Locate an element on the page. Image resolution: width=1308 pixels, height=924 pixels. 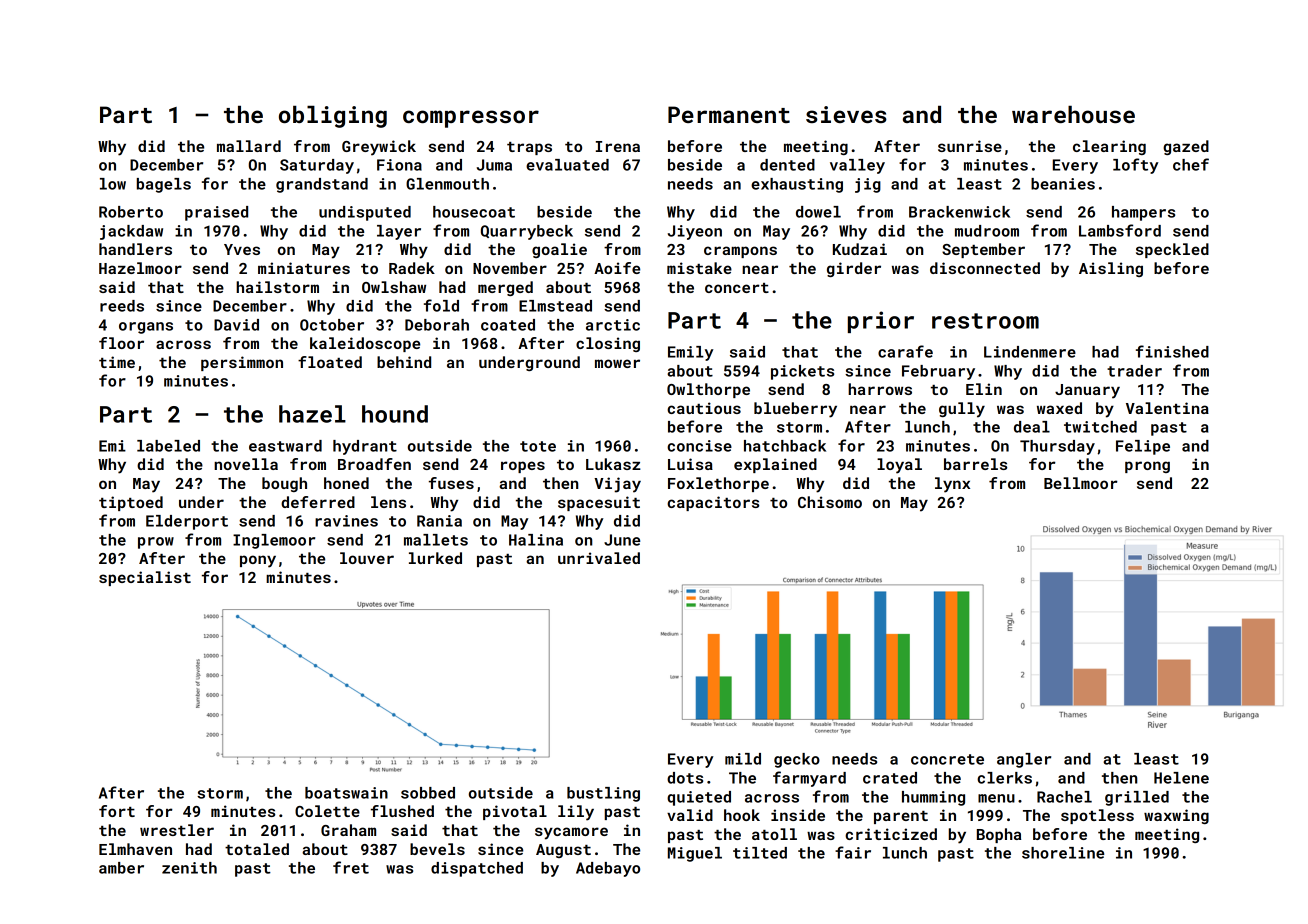
Halina is located at coordinates (536, 540).
